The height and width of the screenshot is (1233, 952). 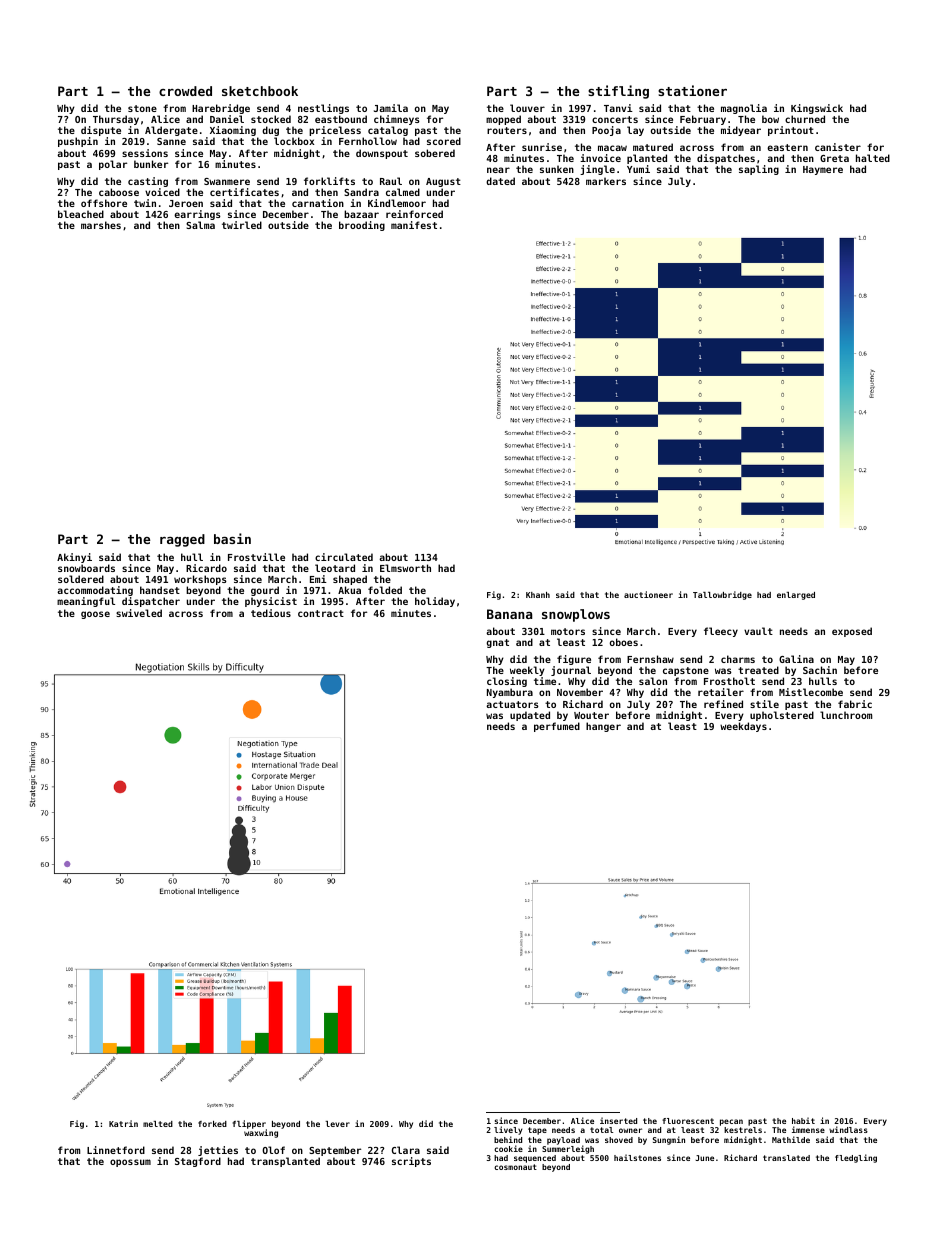 I want to click on Khanh, so click(x=538, y=595).
